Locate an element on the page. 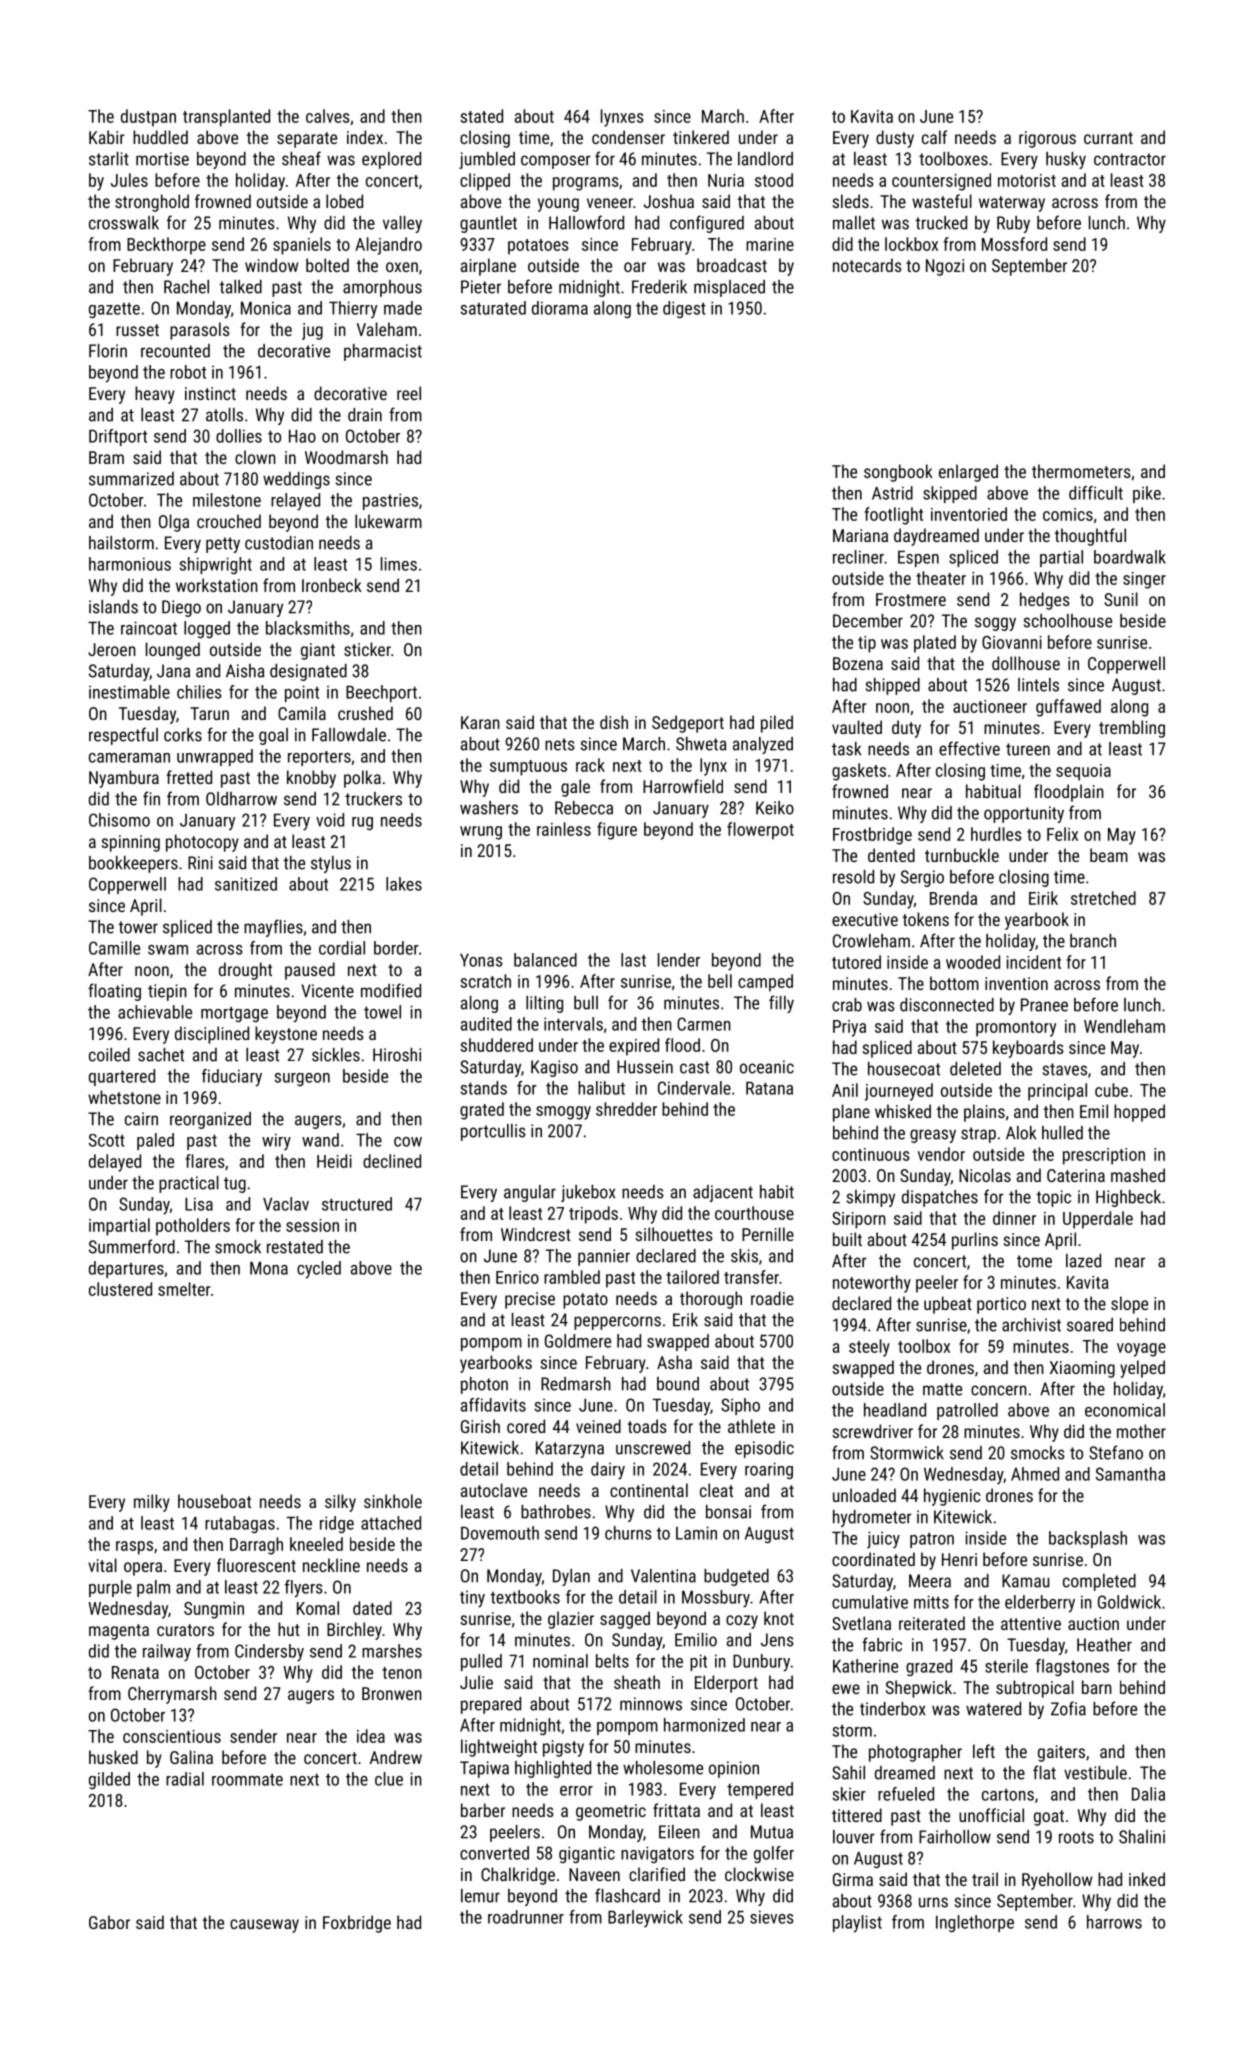 The image size is (1254, 2065). geometric is located at coordinates (611, 1812).
